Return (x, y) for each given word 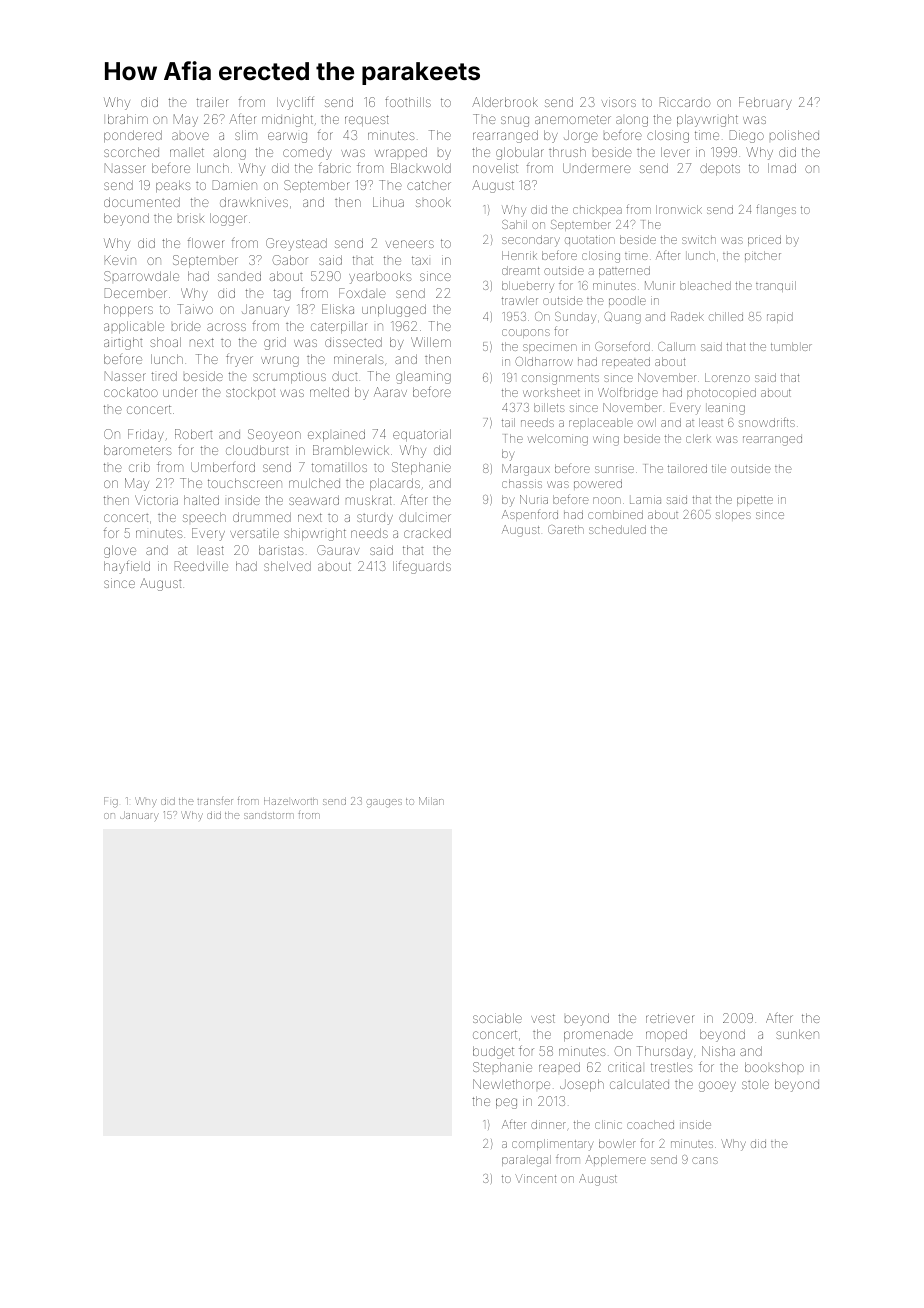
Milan (431, 801)
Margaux (526, 470)
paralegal (526, 1161)
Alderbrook (505, 102)
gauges (384, 803)
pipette (755, 501)
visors (619, 102)
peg (506, 1103)
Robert (193, 434)
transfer (215, 801)
